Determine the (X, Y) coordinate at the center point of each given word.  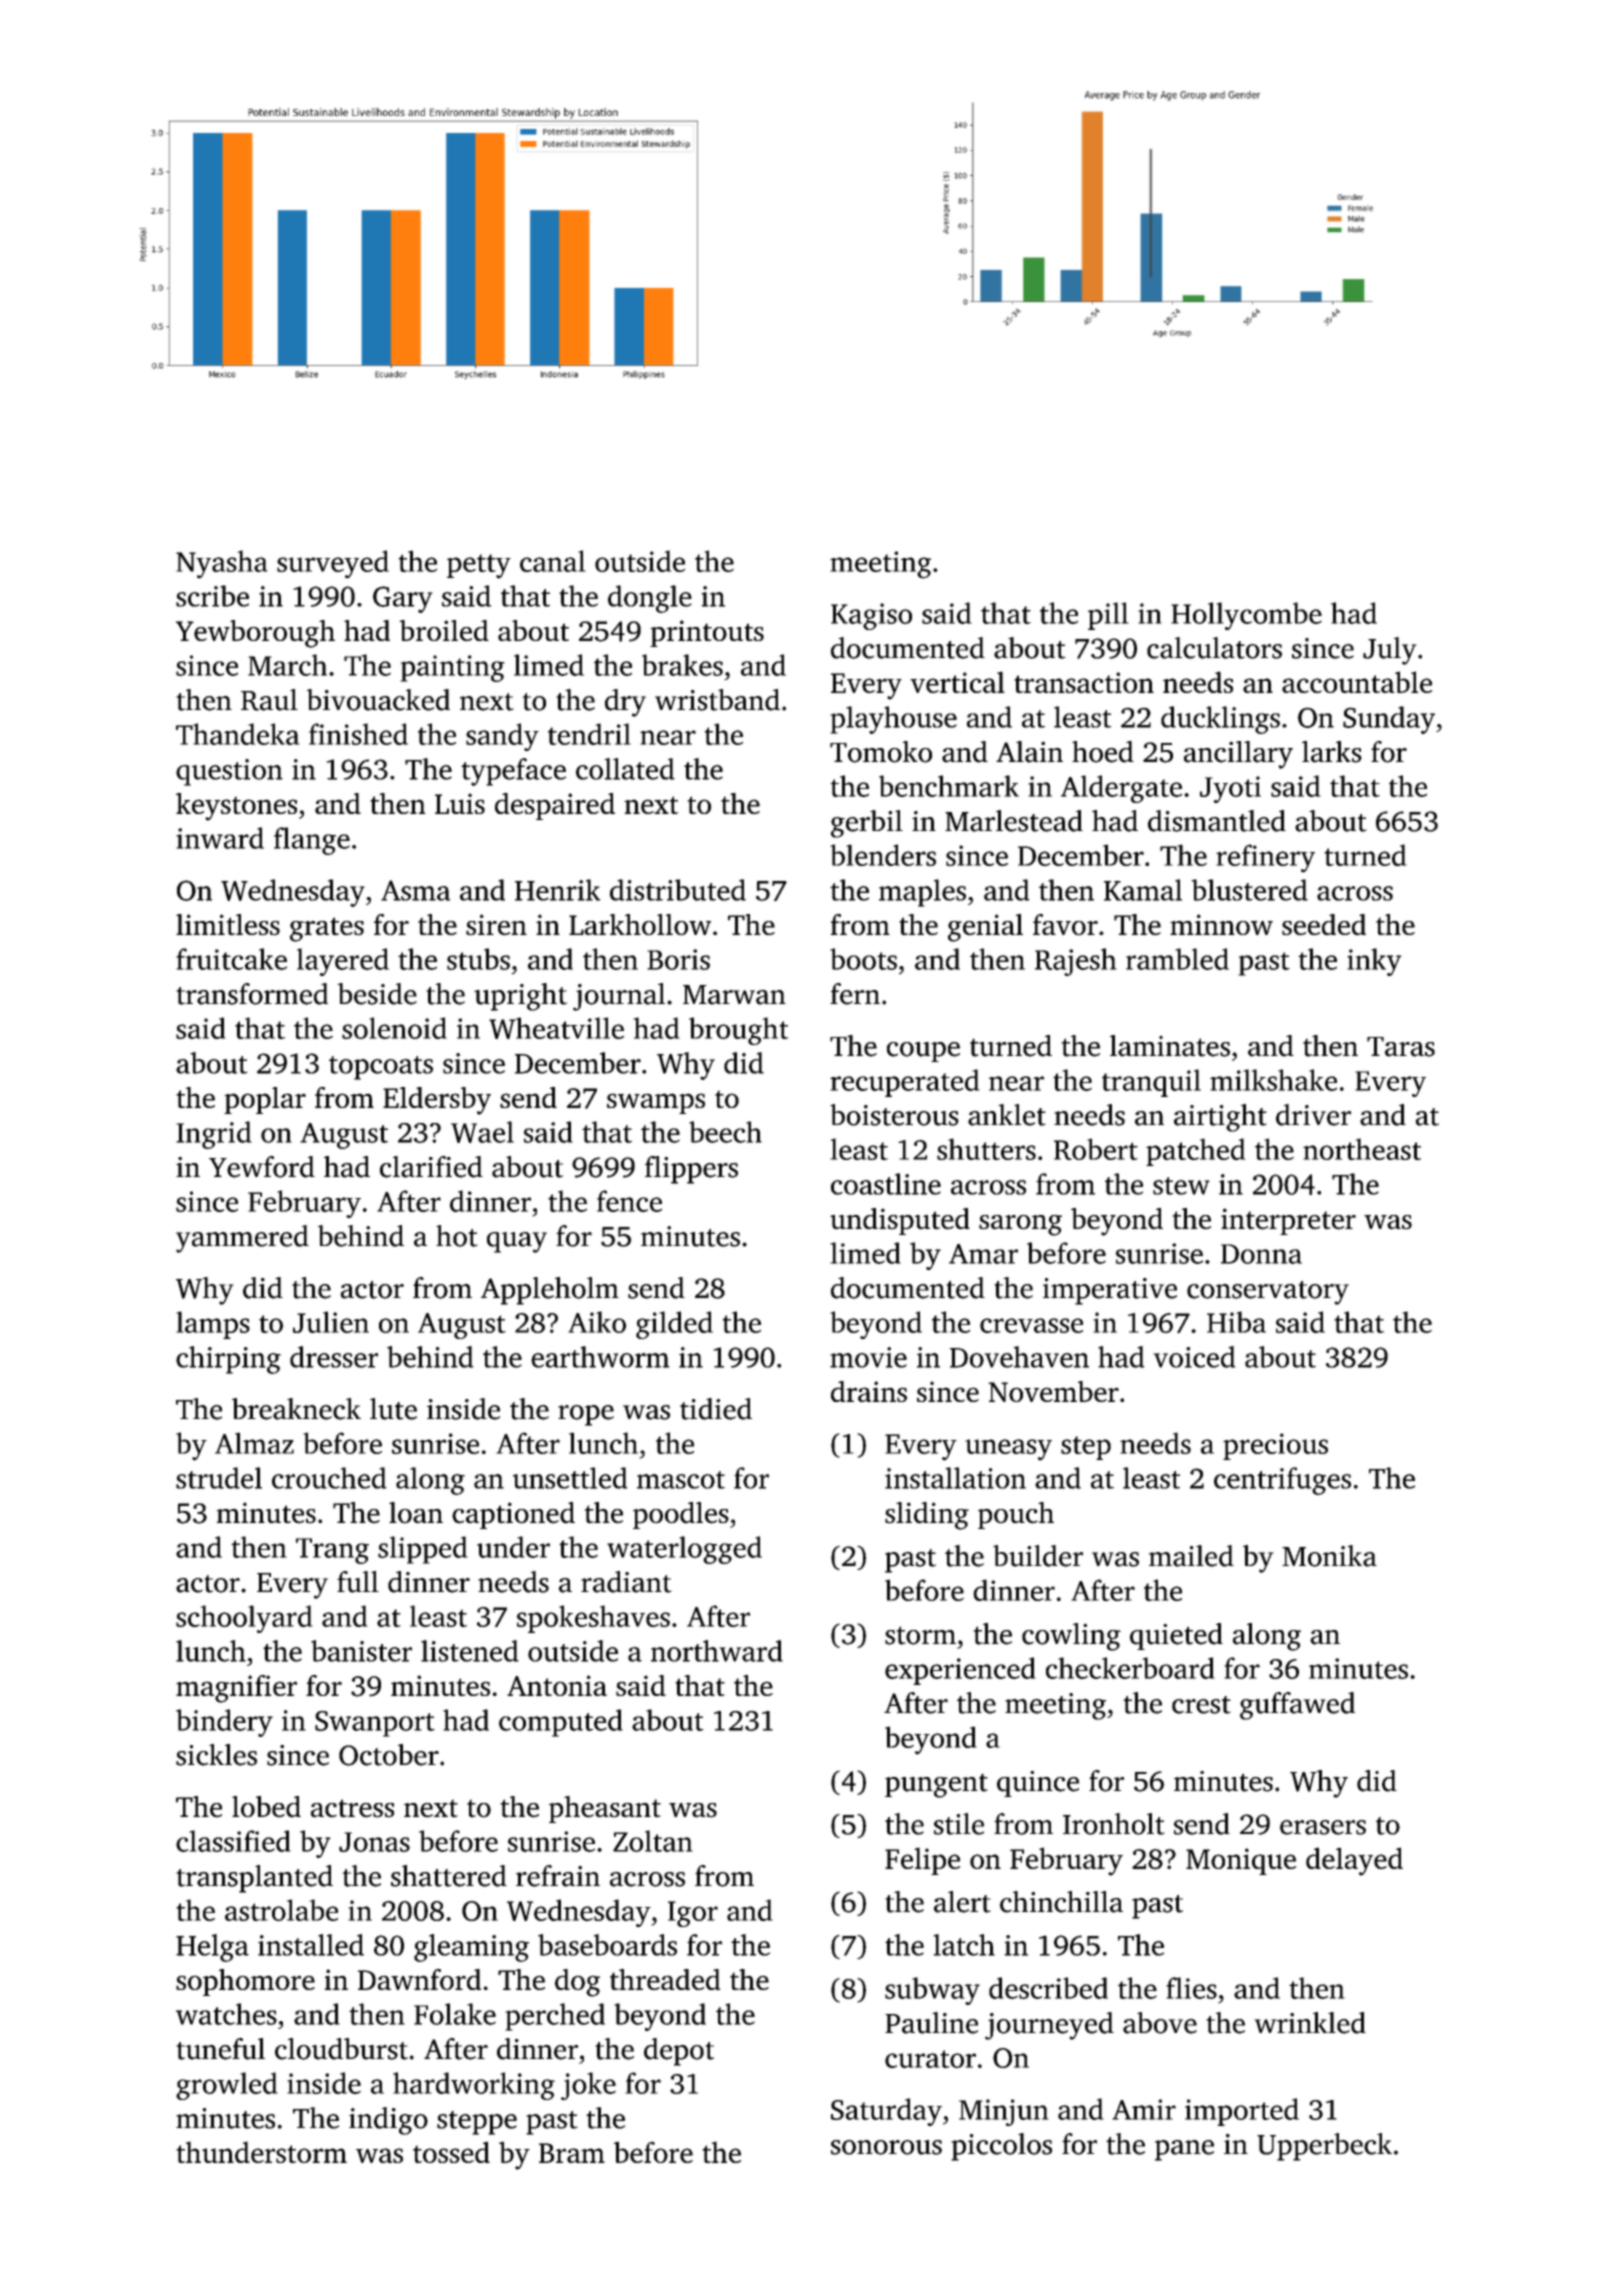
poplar (265, 1100)
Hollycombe (1246, 616)
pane (1184, 2150)
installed (311, 1945)
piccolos (1001, 2147)
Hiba (1236, 1322)
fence (629, 1201)
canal (553, 561)
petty (479, 566)
